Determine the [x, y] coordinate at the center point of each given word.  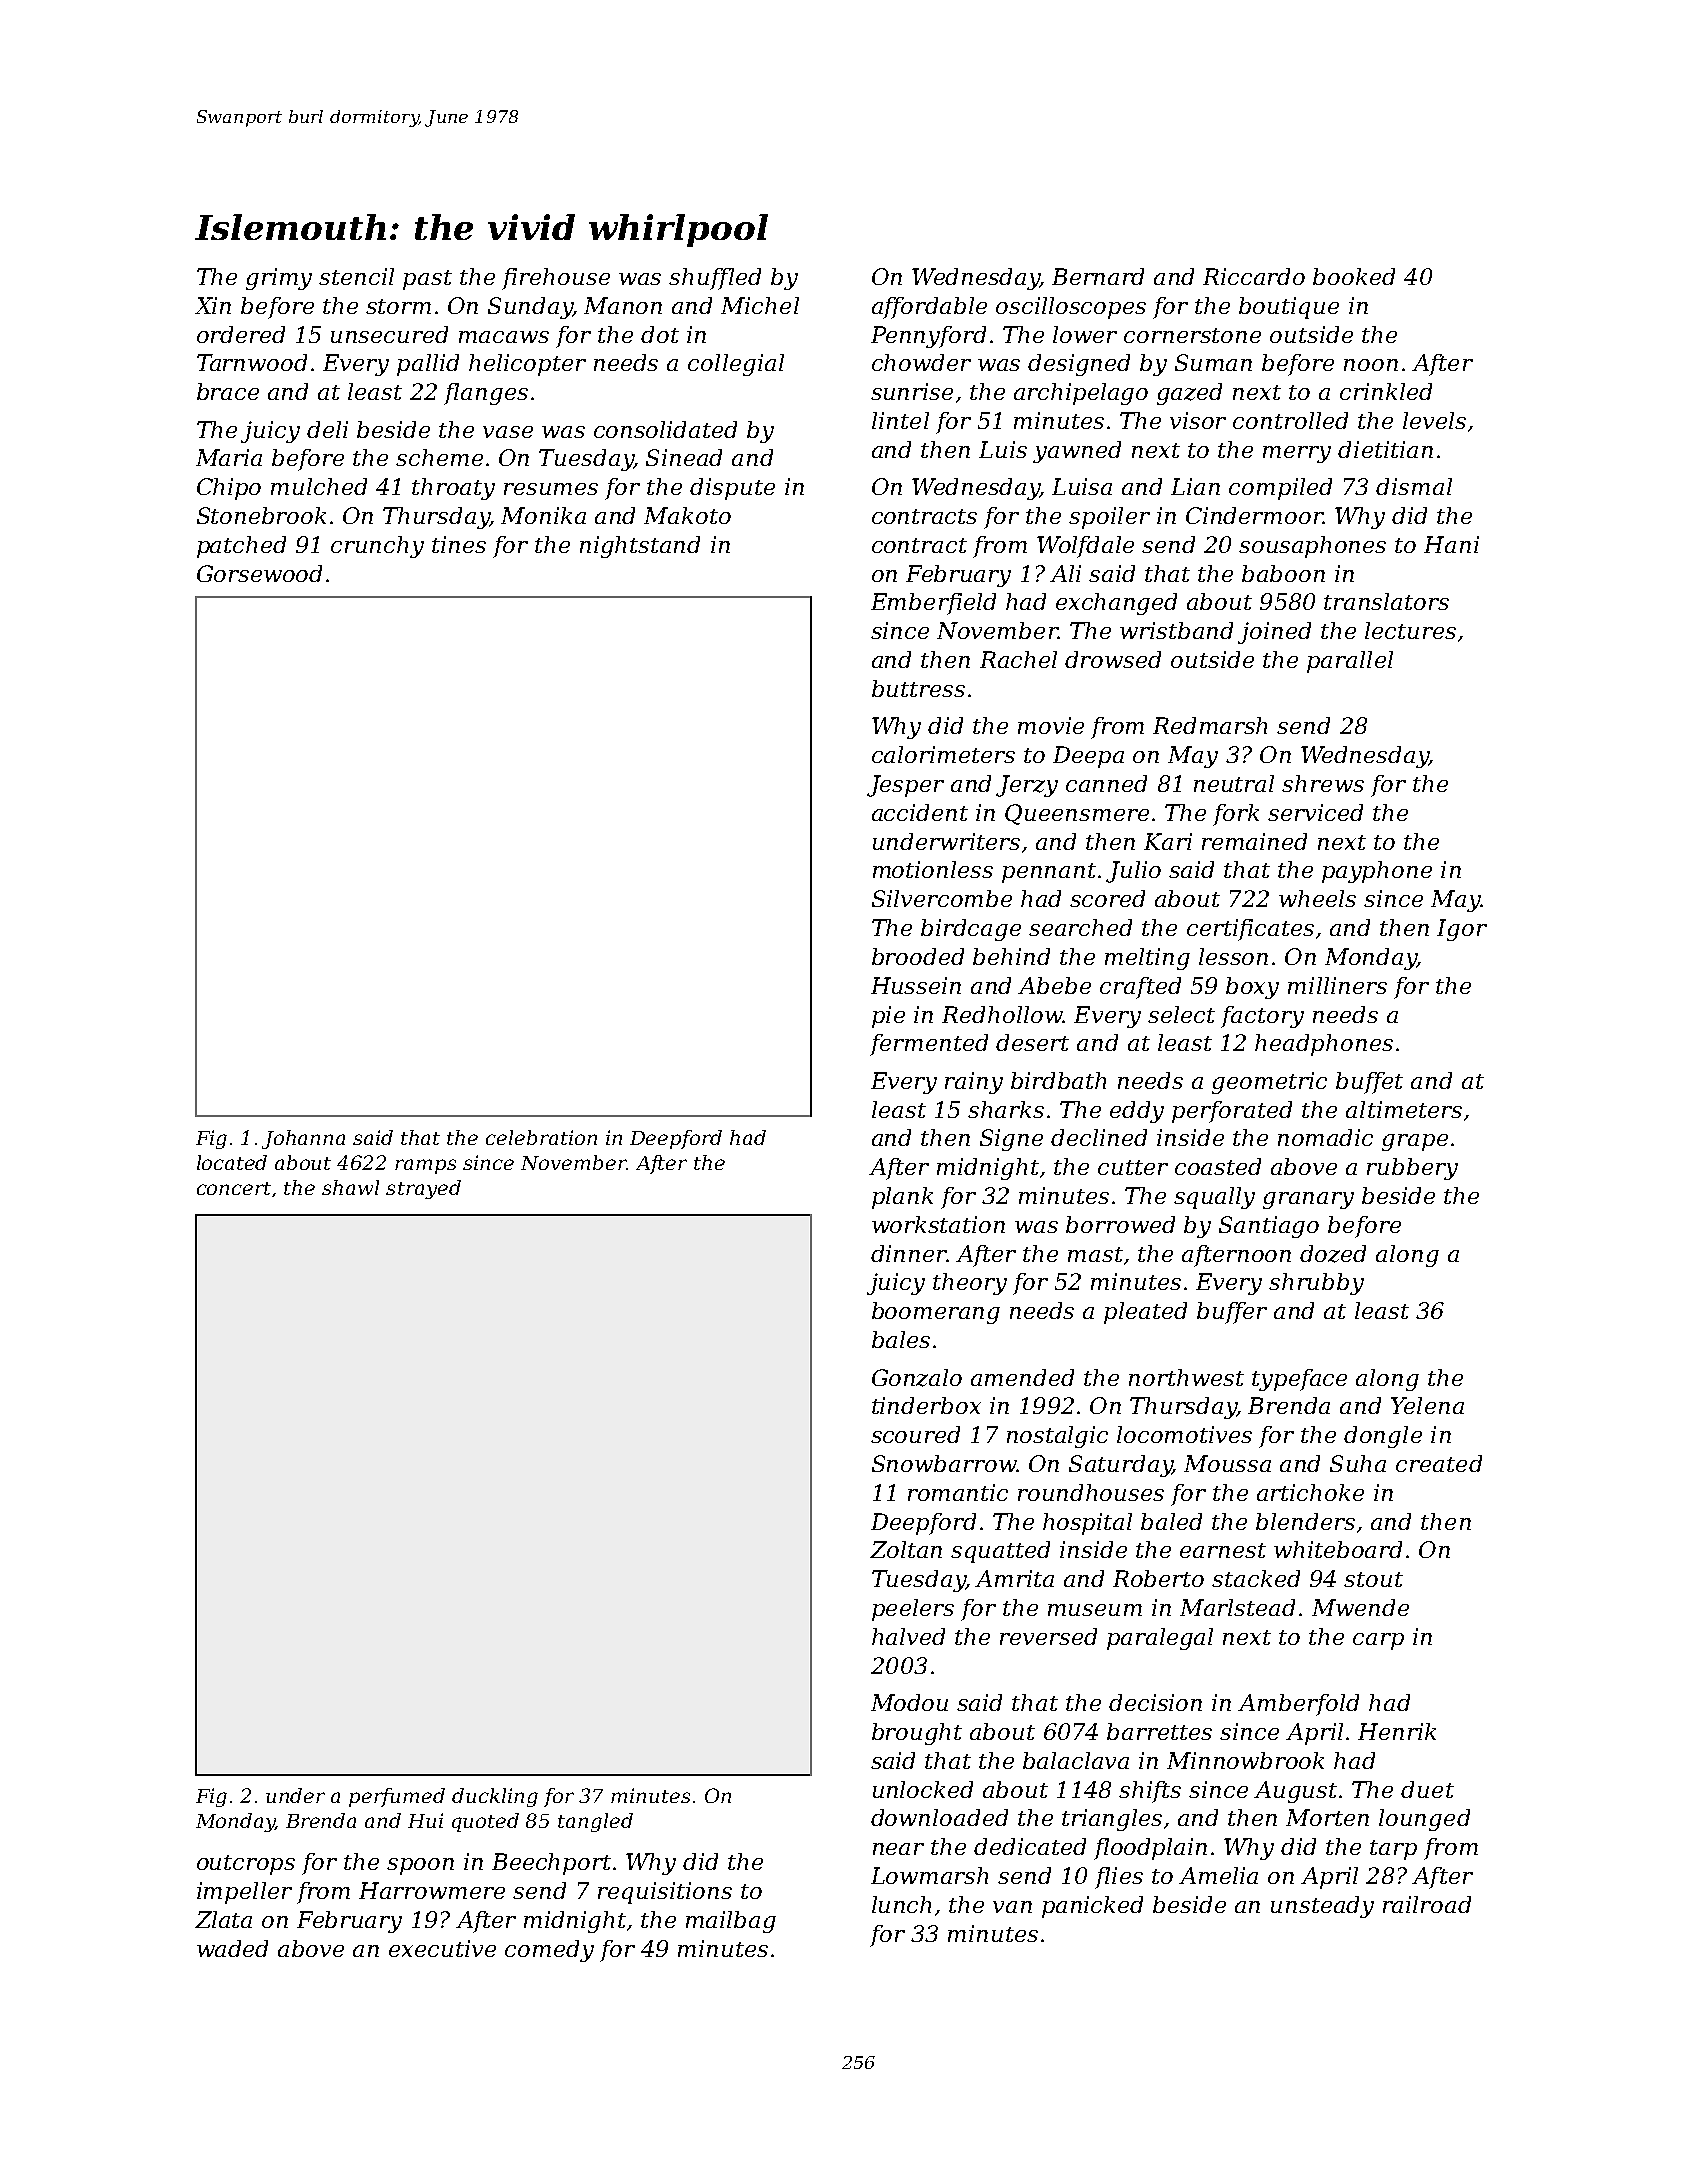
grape [1415, 1142]
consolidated [665, 429]
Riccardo [1254, 276]
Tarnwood [252, 362]
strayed [423, 1189]
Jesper [905, 786]
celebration [541, 1137]
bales [901, 1339]
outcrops [246, 1865]
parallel [1350, 662]
